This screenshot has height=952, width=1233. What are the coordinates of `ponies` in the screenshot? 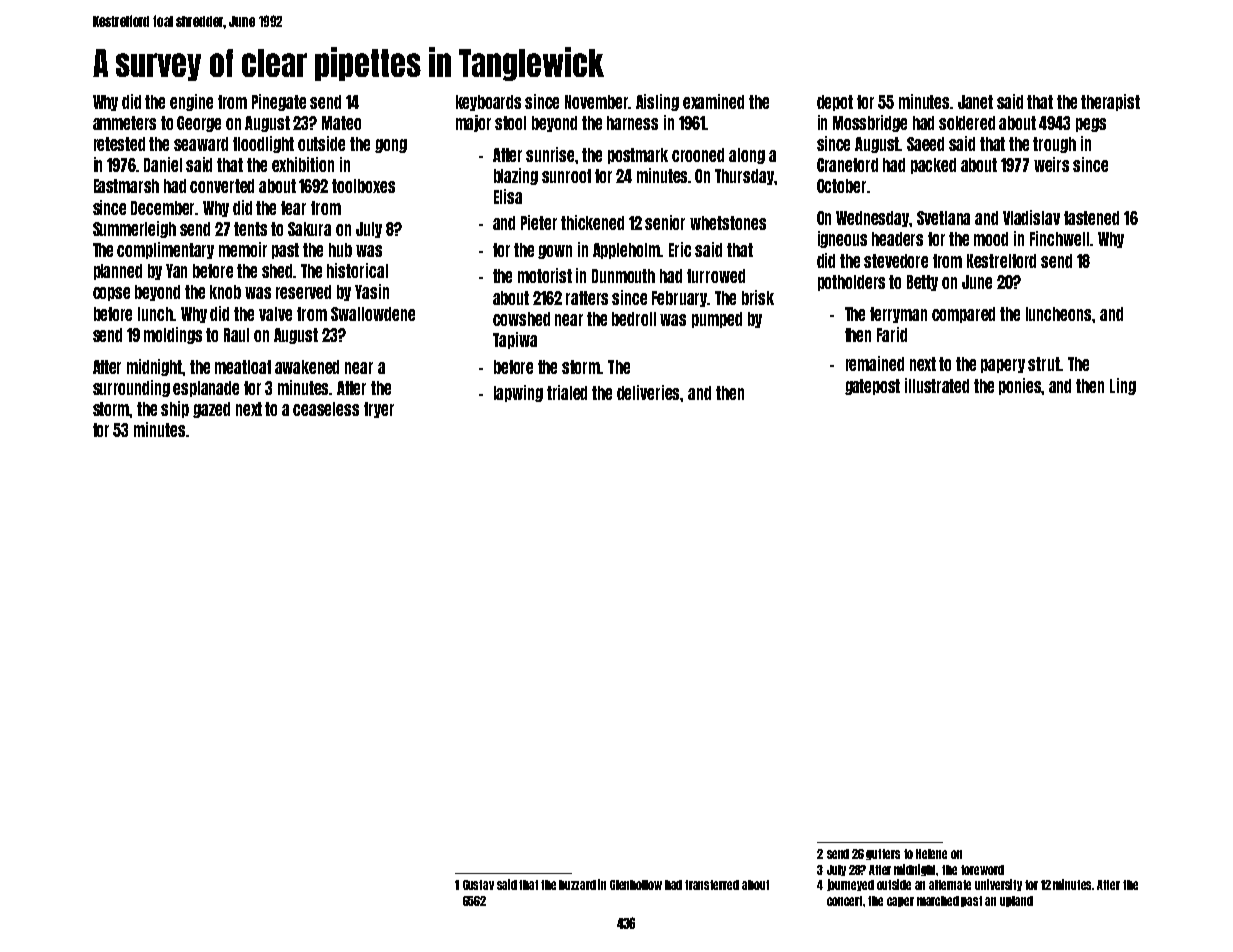 It's located at (1020, 386).
